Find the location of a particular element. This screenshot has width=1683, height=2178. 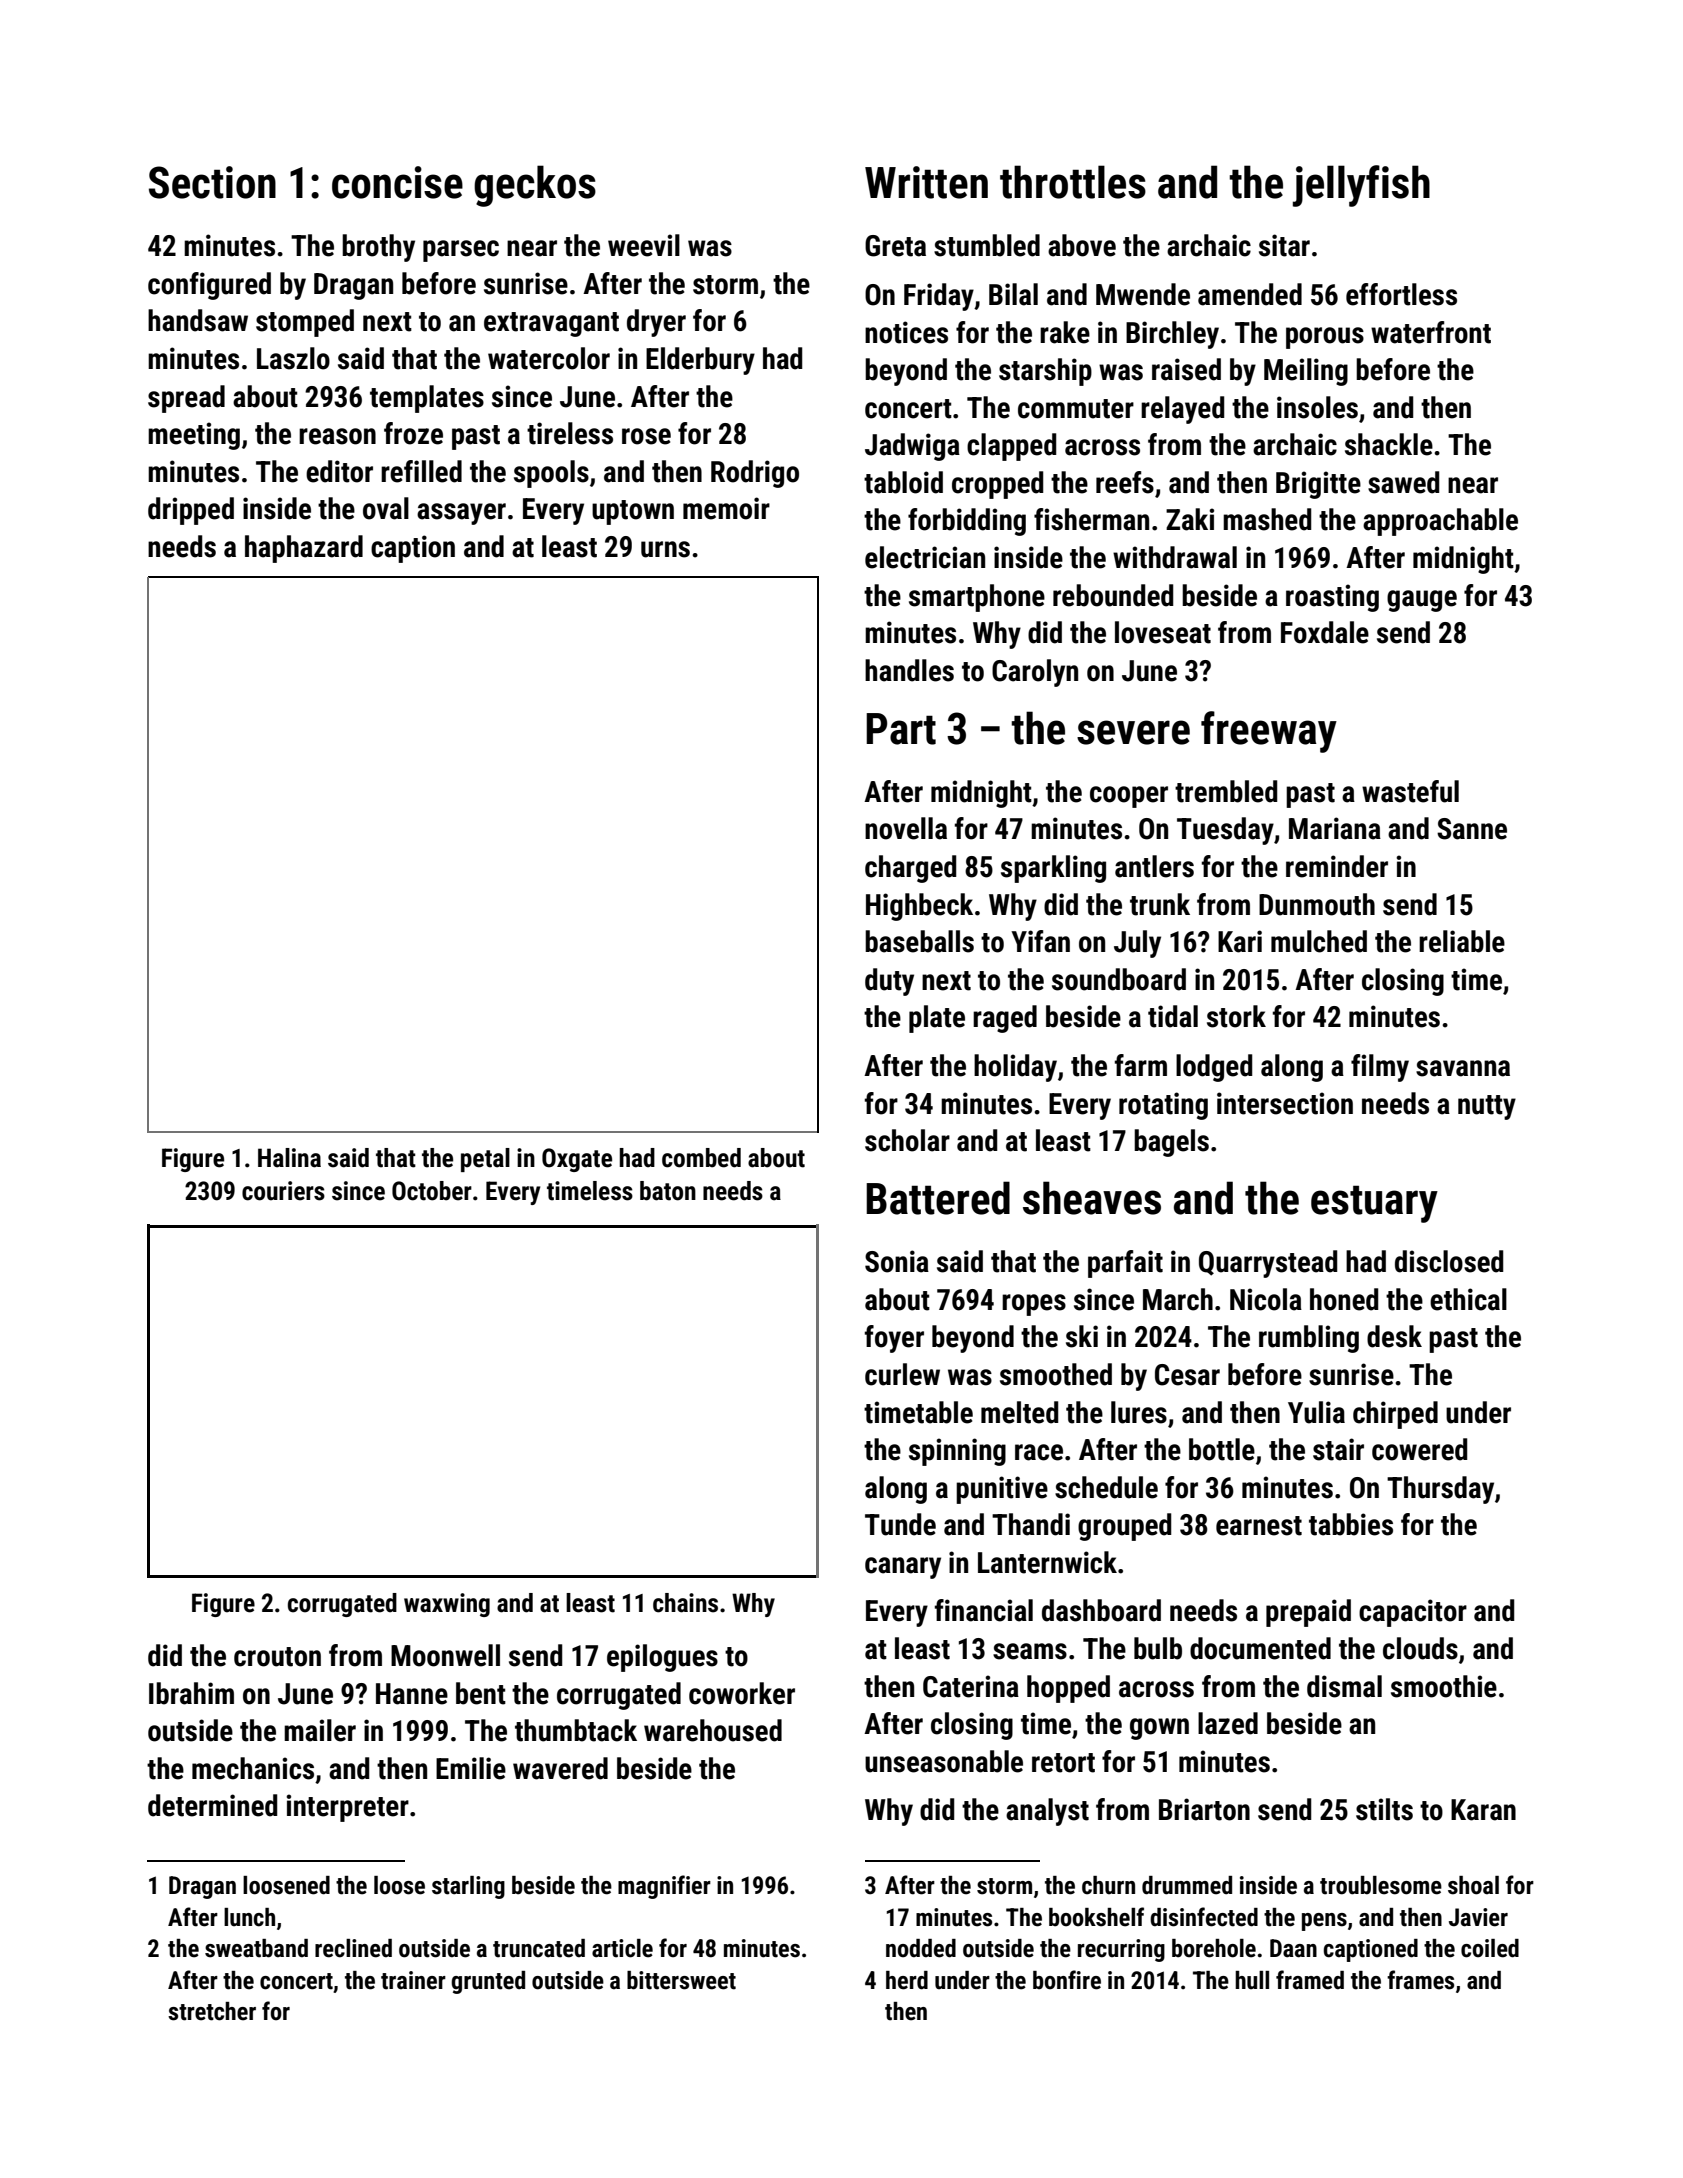

stretcher is located at coordinates (212, 2011).
